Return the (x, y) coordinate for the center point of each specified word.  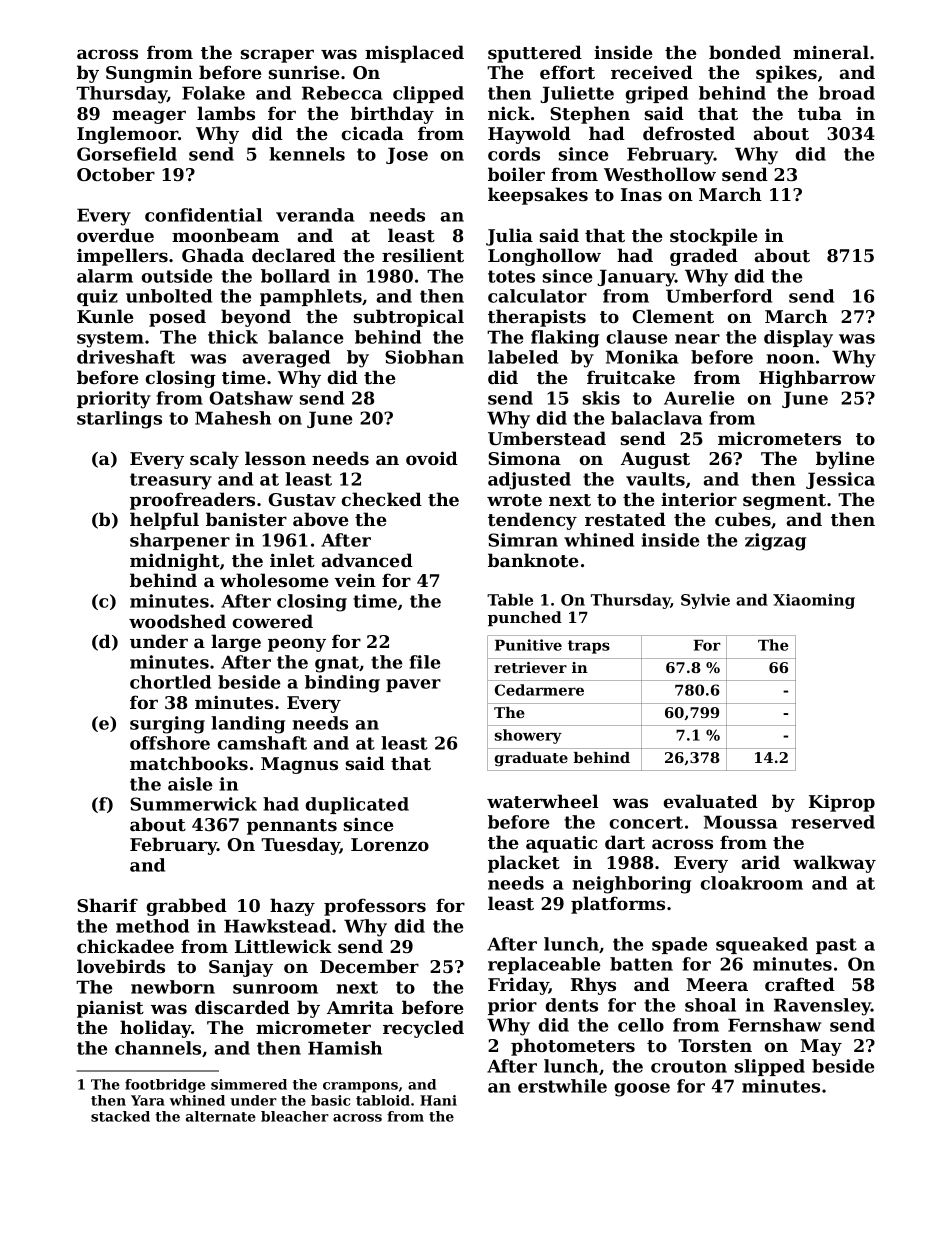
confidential (203, 215)
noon (790, 359)
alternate (221, 1116)
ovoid (432, 458)
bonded (745, 52)
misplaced (414, 54)
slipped (770, 1067)
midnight (175, 562)
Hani (438, 1100)
